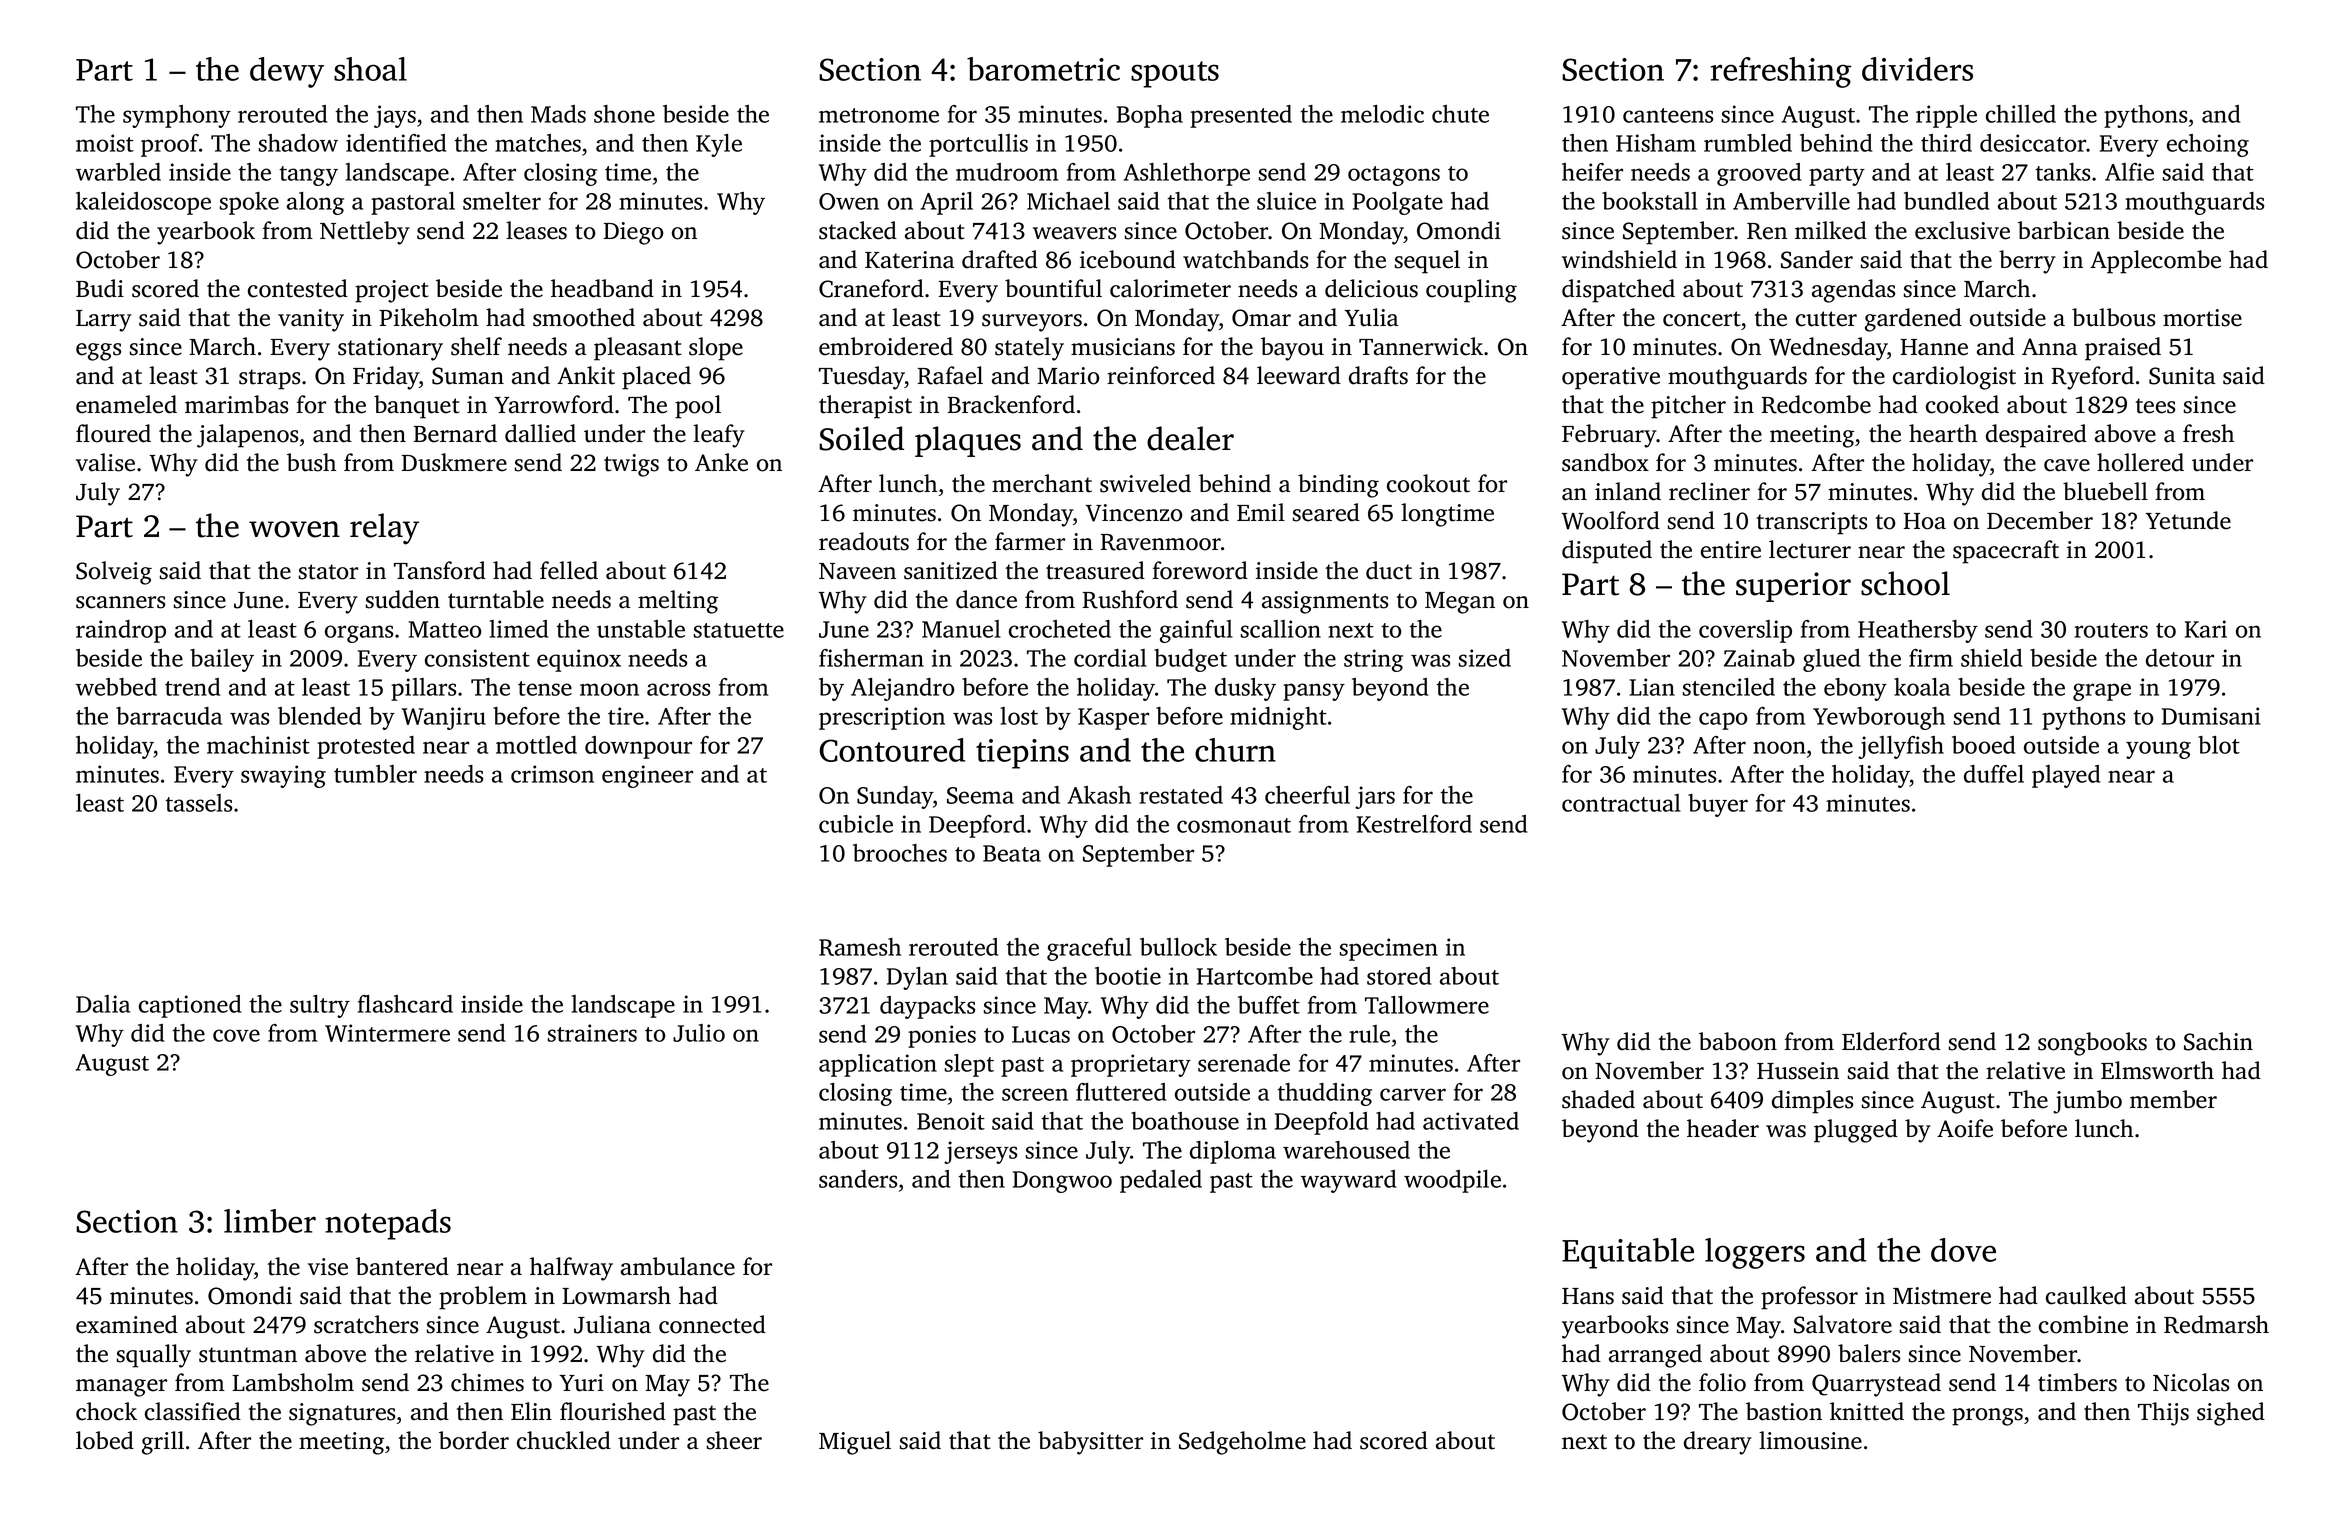  Describe the element at coordinates (127, 1324) in the screenshot. I see `examined` at that location.
